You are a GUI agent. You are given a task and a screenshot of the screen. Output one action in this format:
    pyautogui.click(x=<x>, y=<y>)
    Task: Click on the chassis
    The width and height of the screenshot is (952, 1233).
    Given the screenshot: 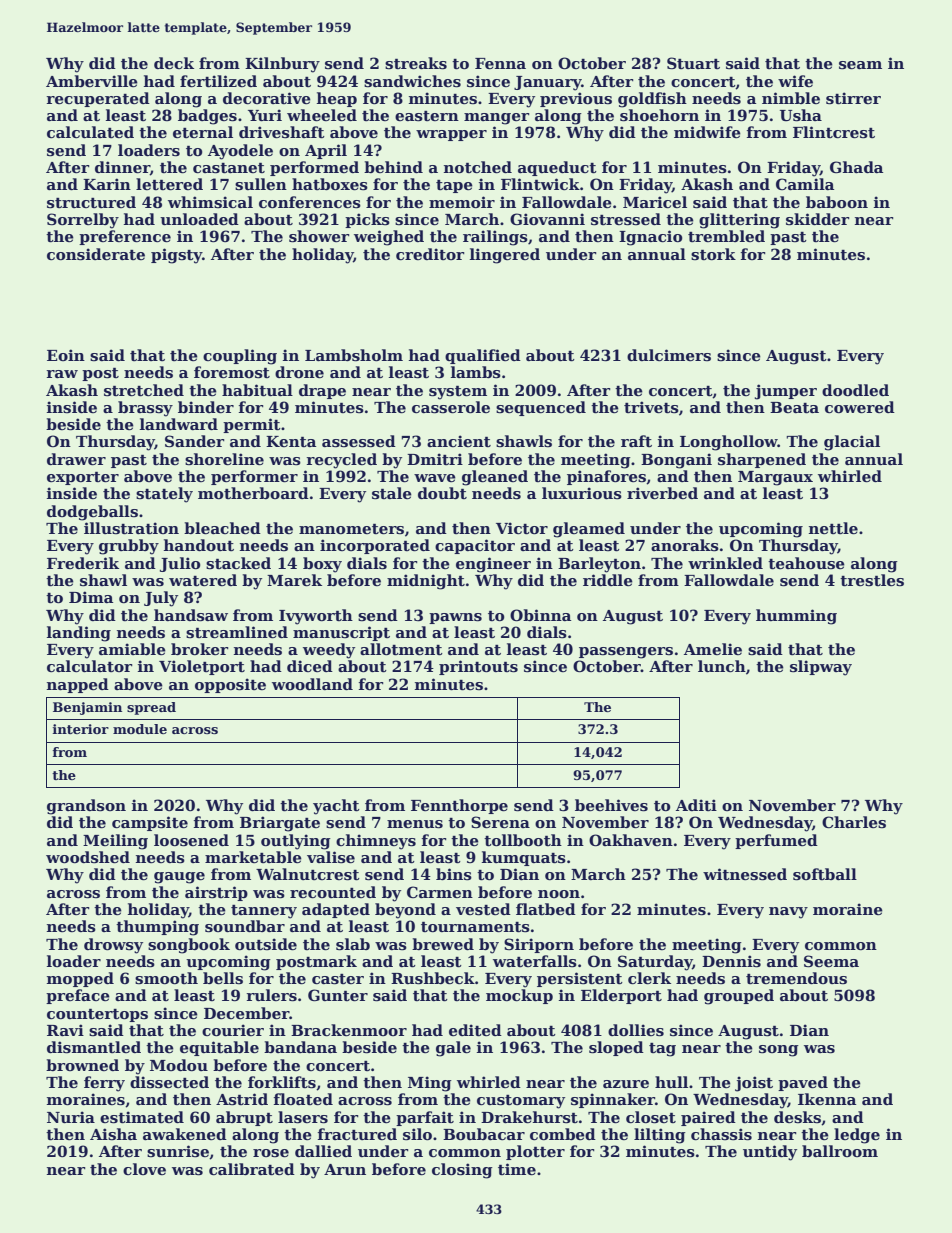 What is the action you would take?
    pyautogui.click(x=721, y=1134)
